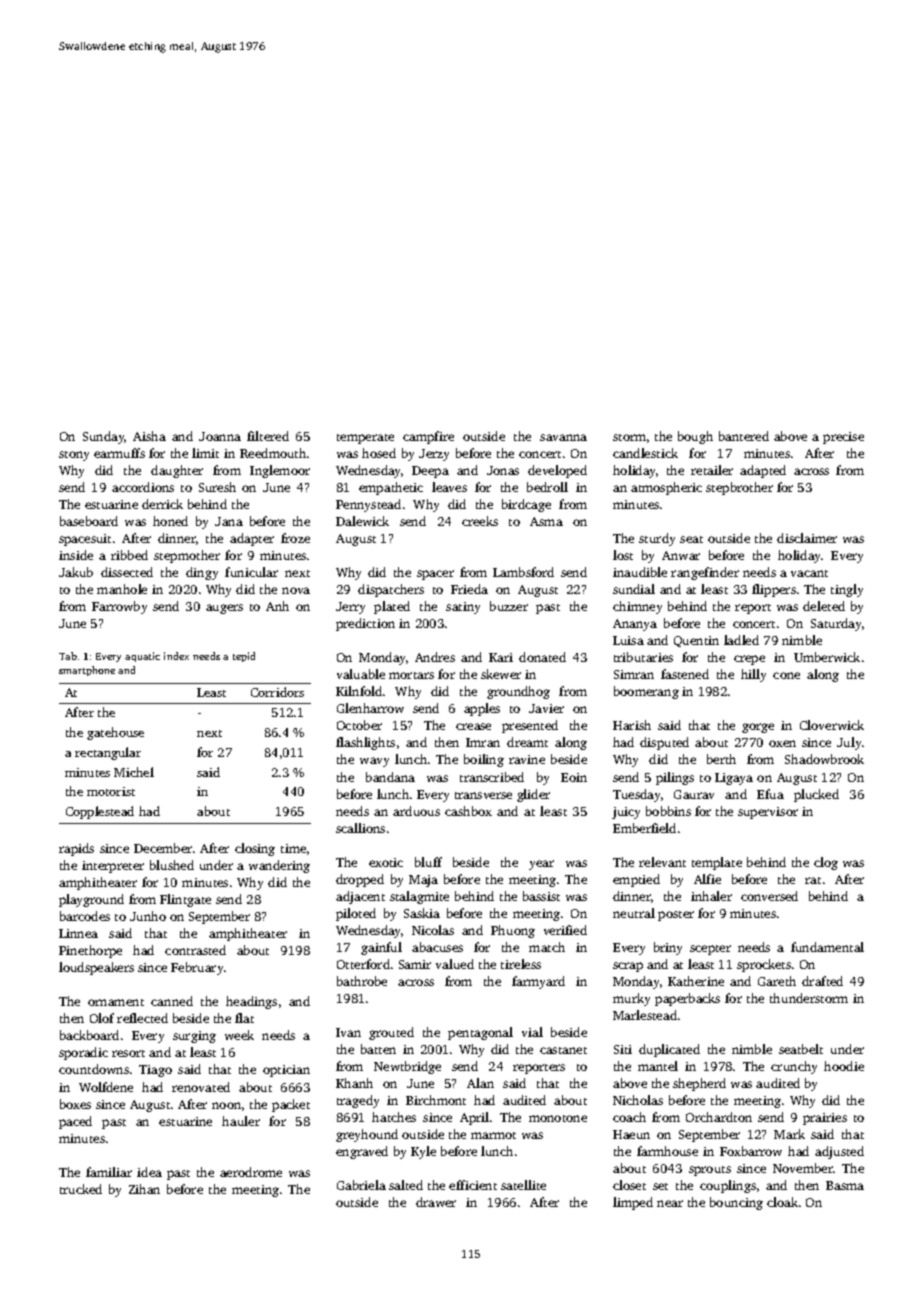 This image has width=924, height=1308. Describe the element at coordinates (695, 437) in the image. I see `bough` at that location.
